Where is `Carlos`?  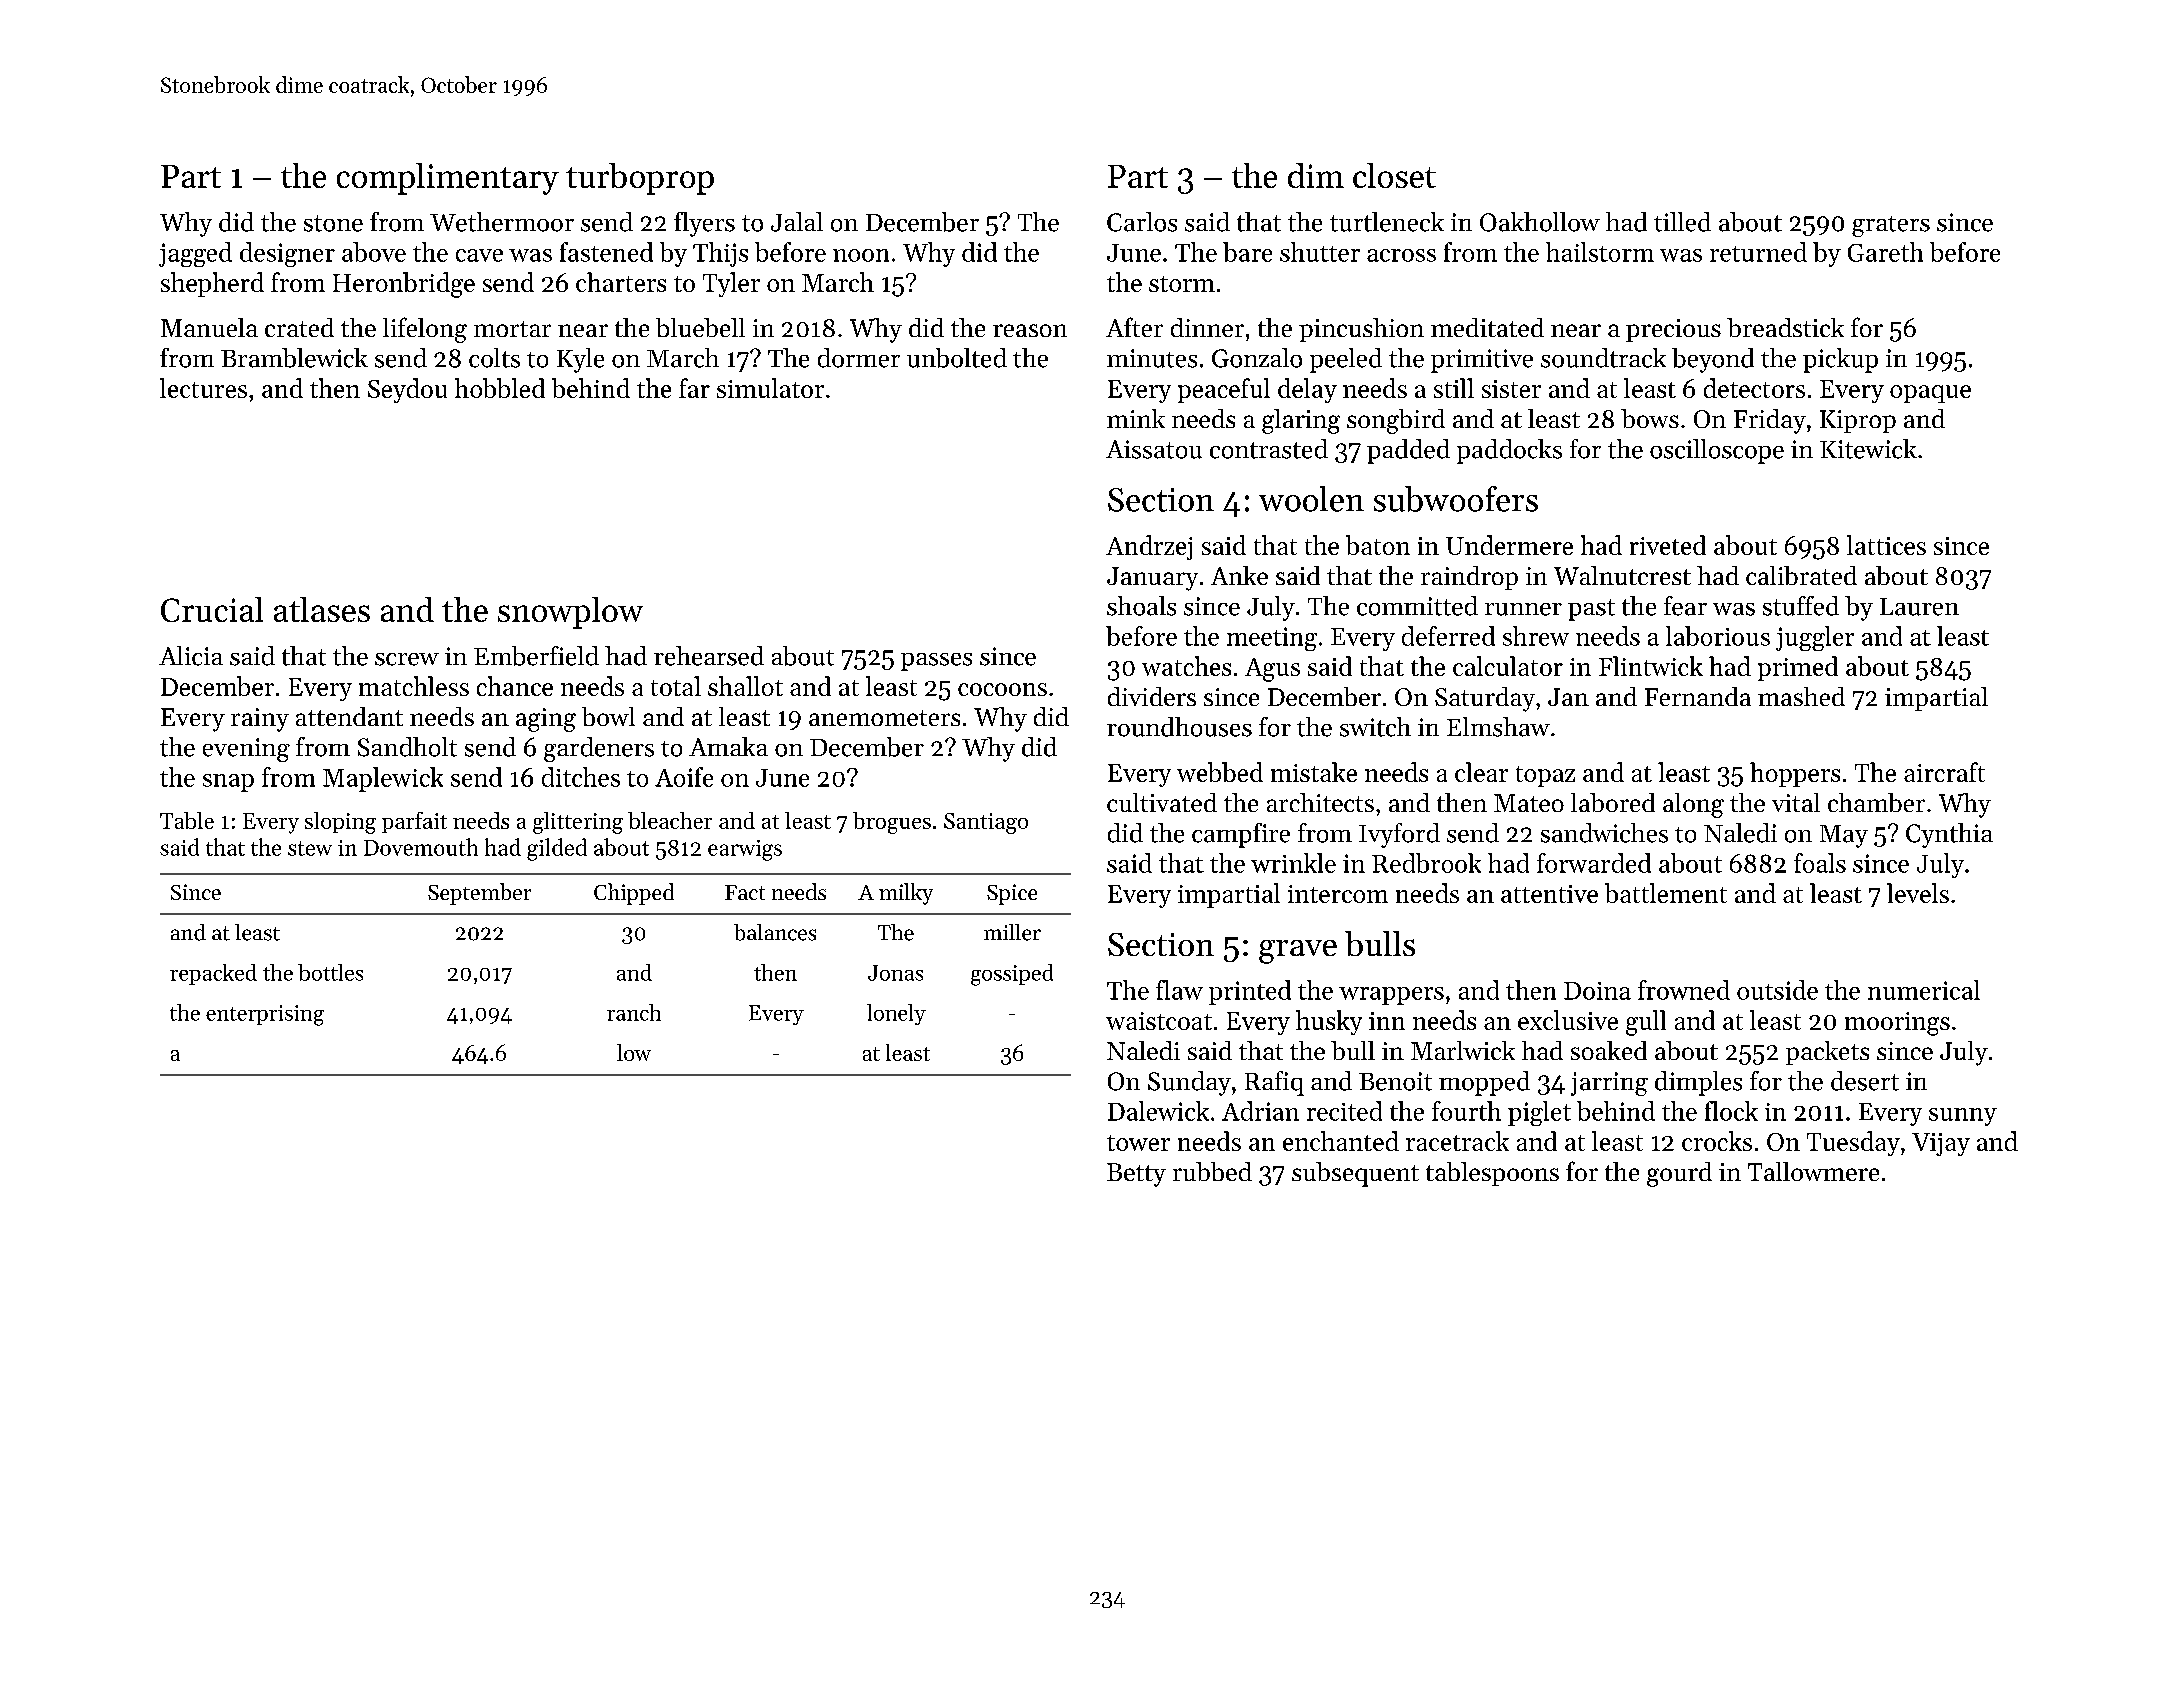 Carlos is located at coordinates (1142, 222).
